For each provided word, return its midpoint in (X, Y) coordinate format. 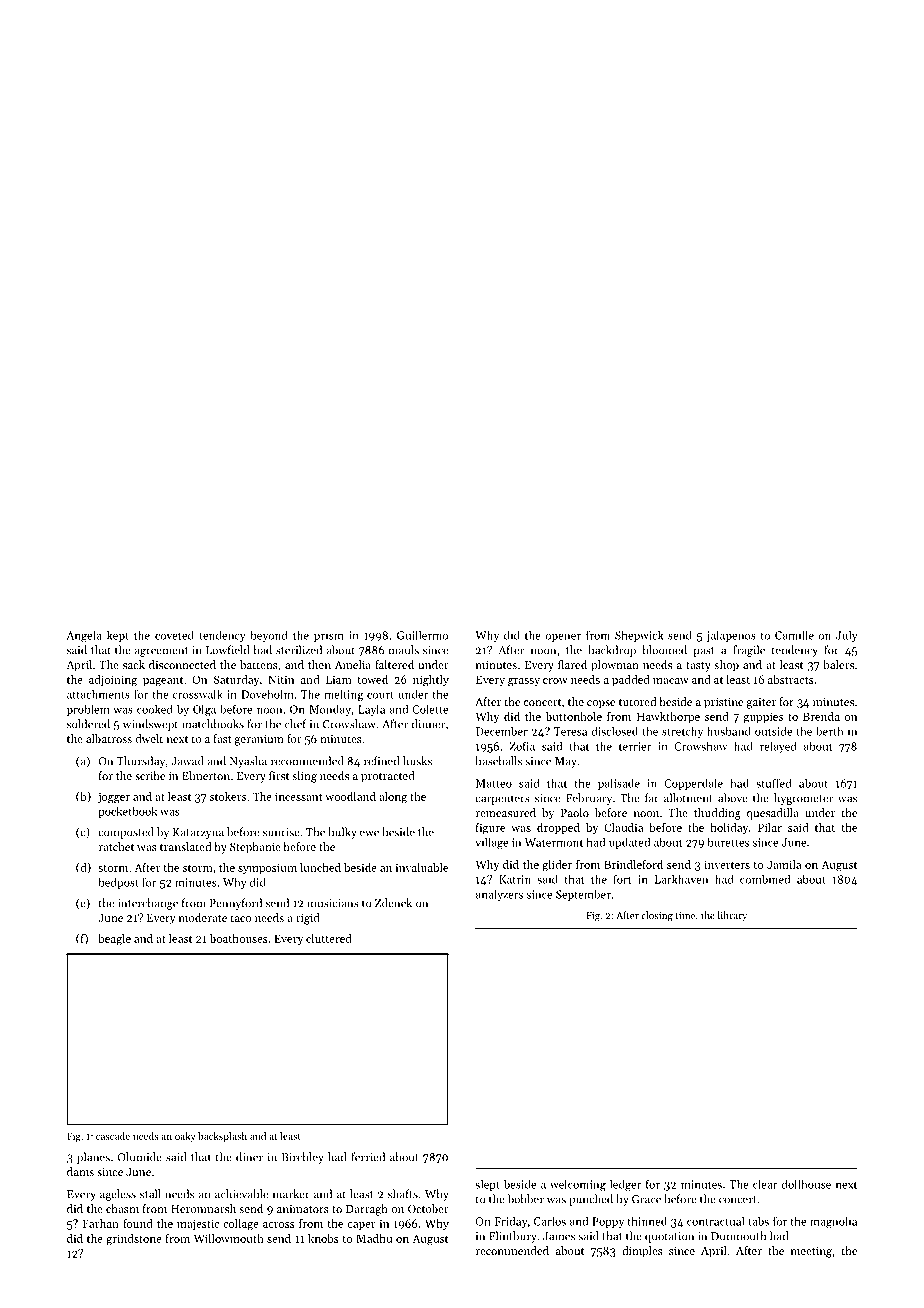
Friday (511, 1222)
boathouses (239, 938)
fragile (749, 651)
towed (372, 679)
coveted (174, 635)
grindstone (134, 1240)
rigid (308, 919)
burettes (728, 842)
